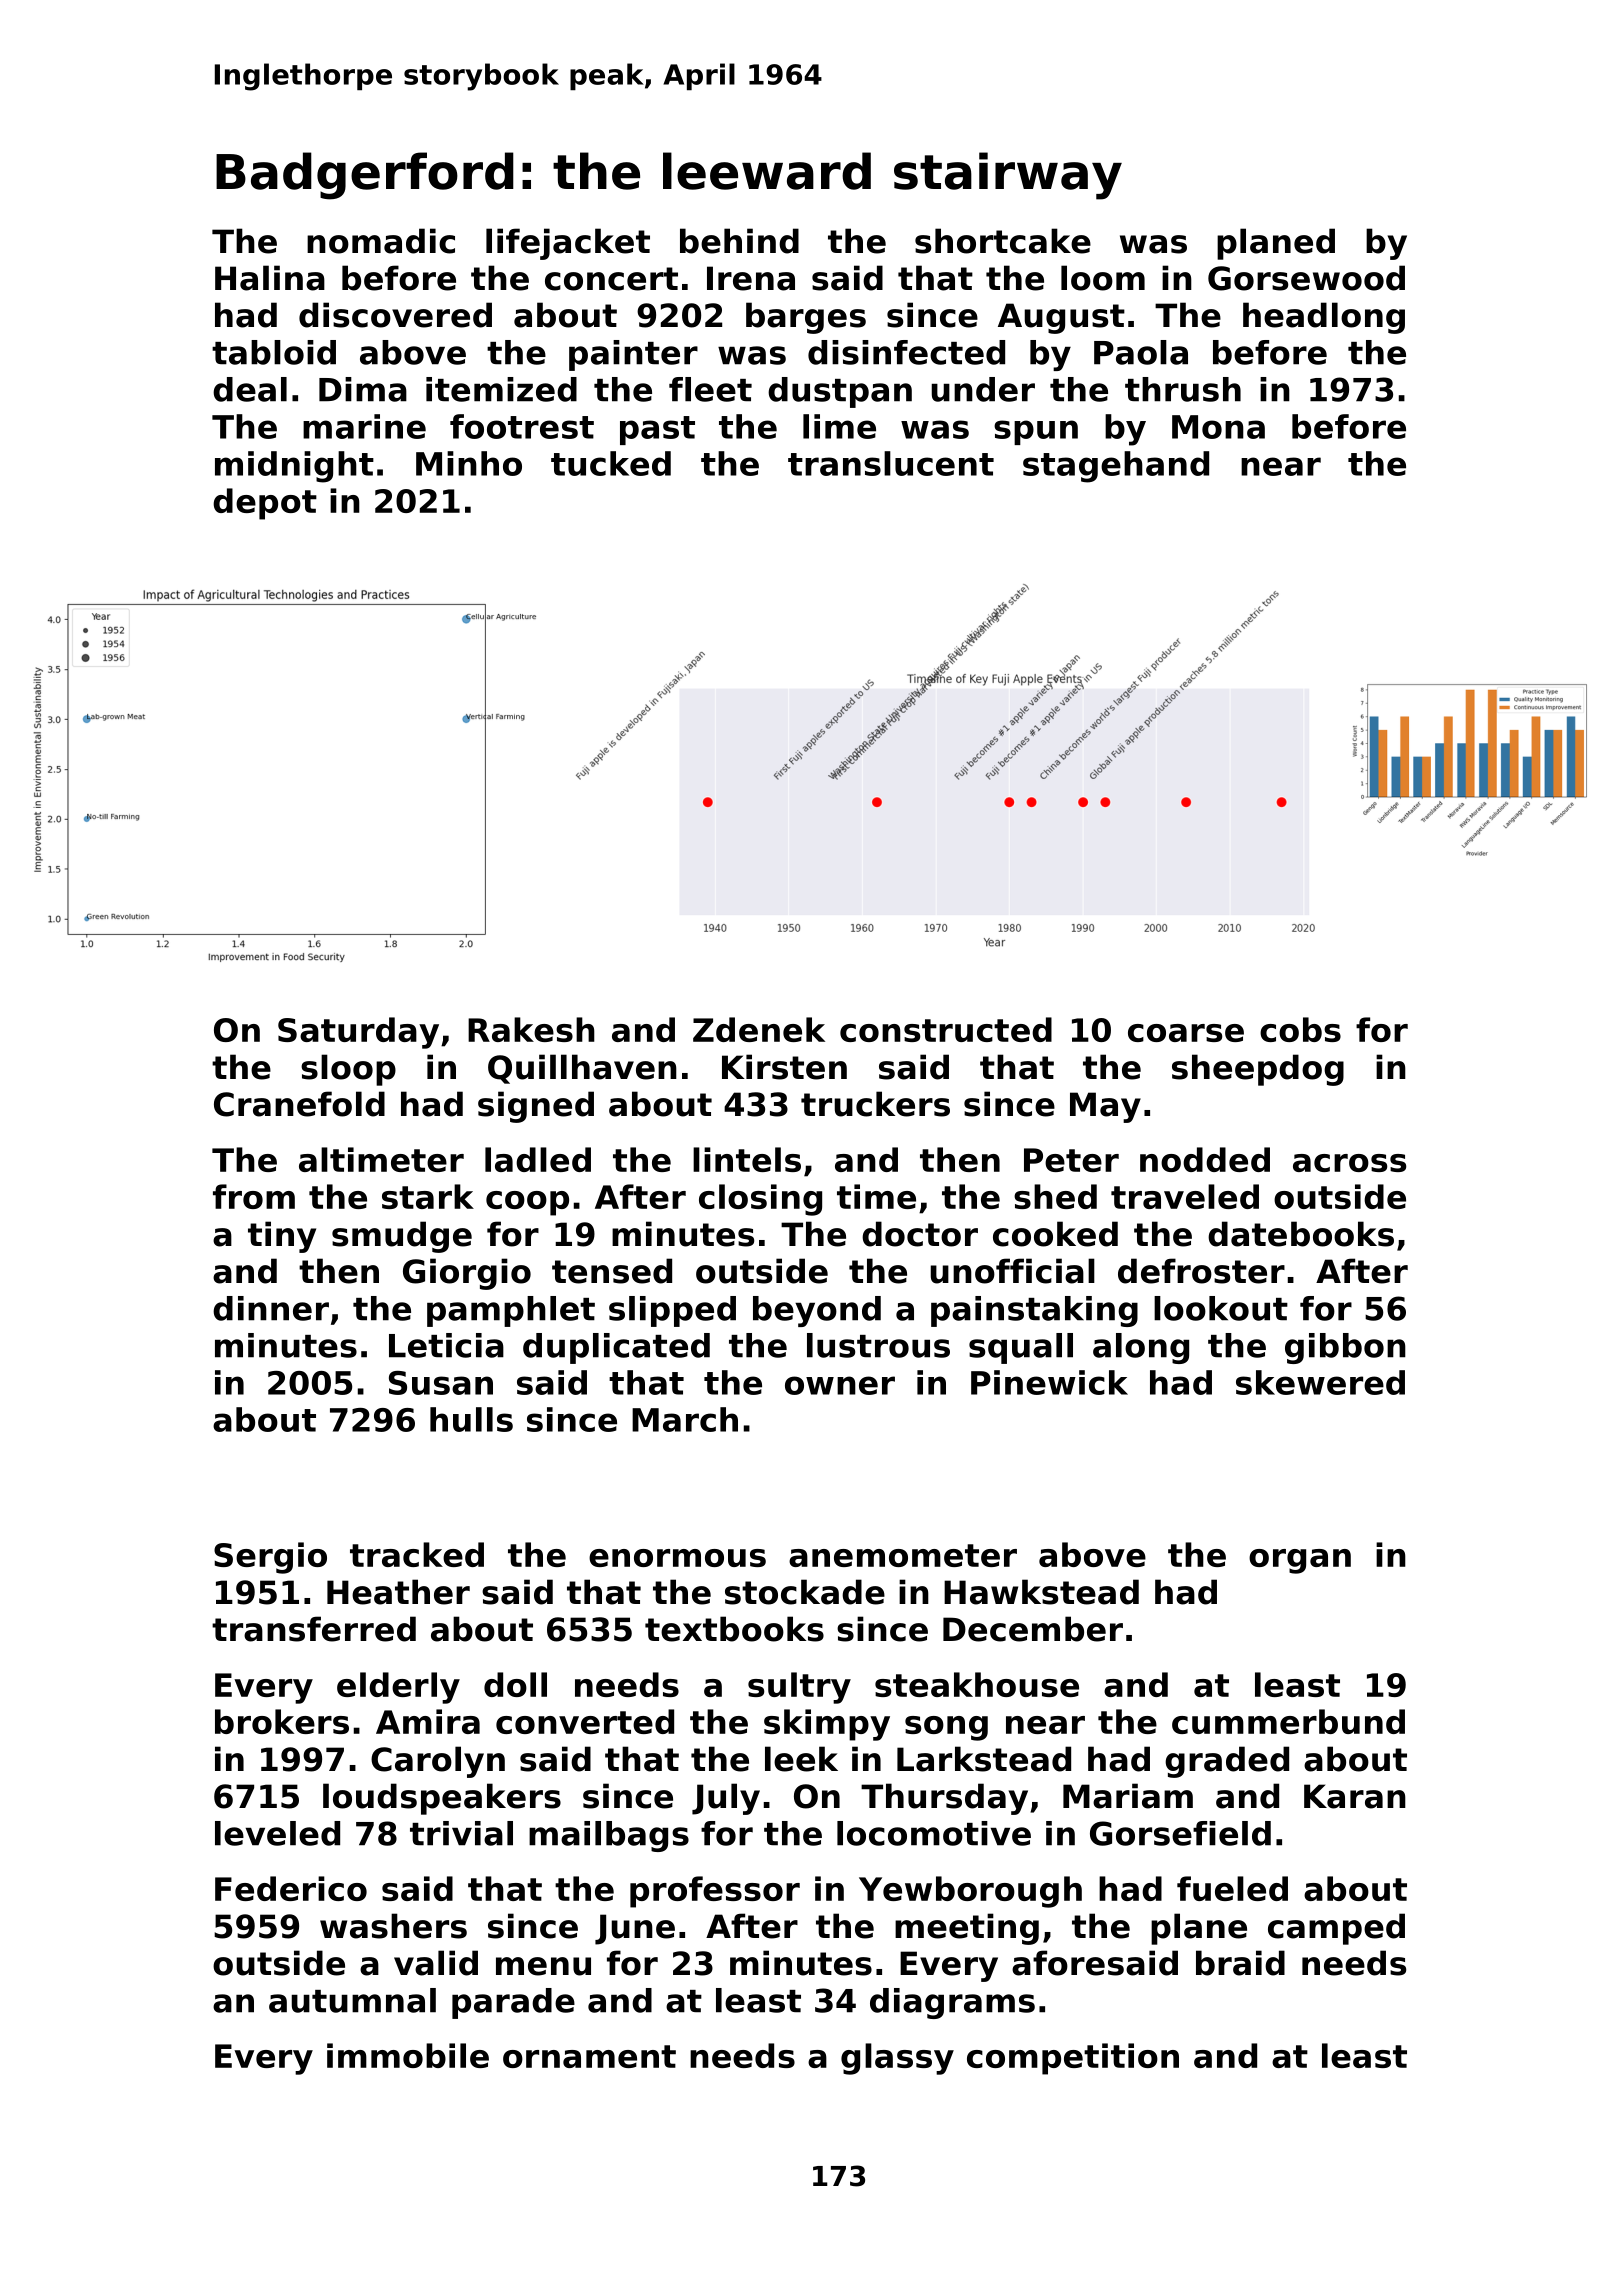 This page has height=2292, width=1620. What do you see at coordinates (381, 241) in the page?
I see `nomadic` at bounding box center [381, 241].
